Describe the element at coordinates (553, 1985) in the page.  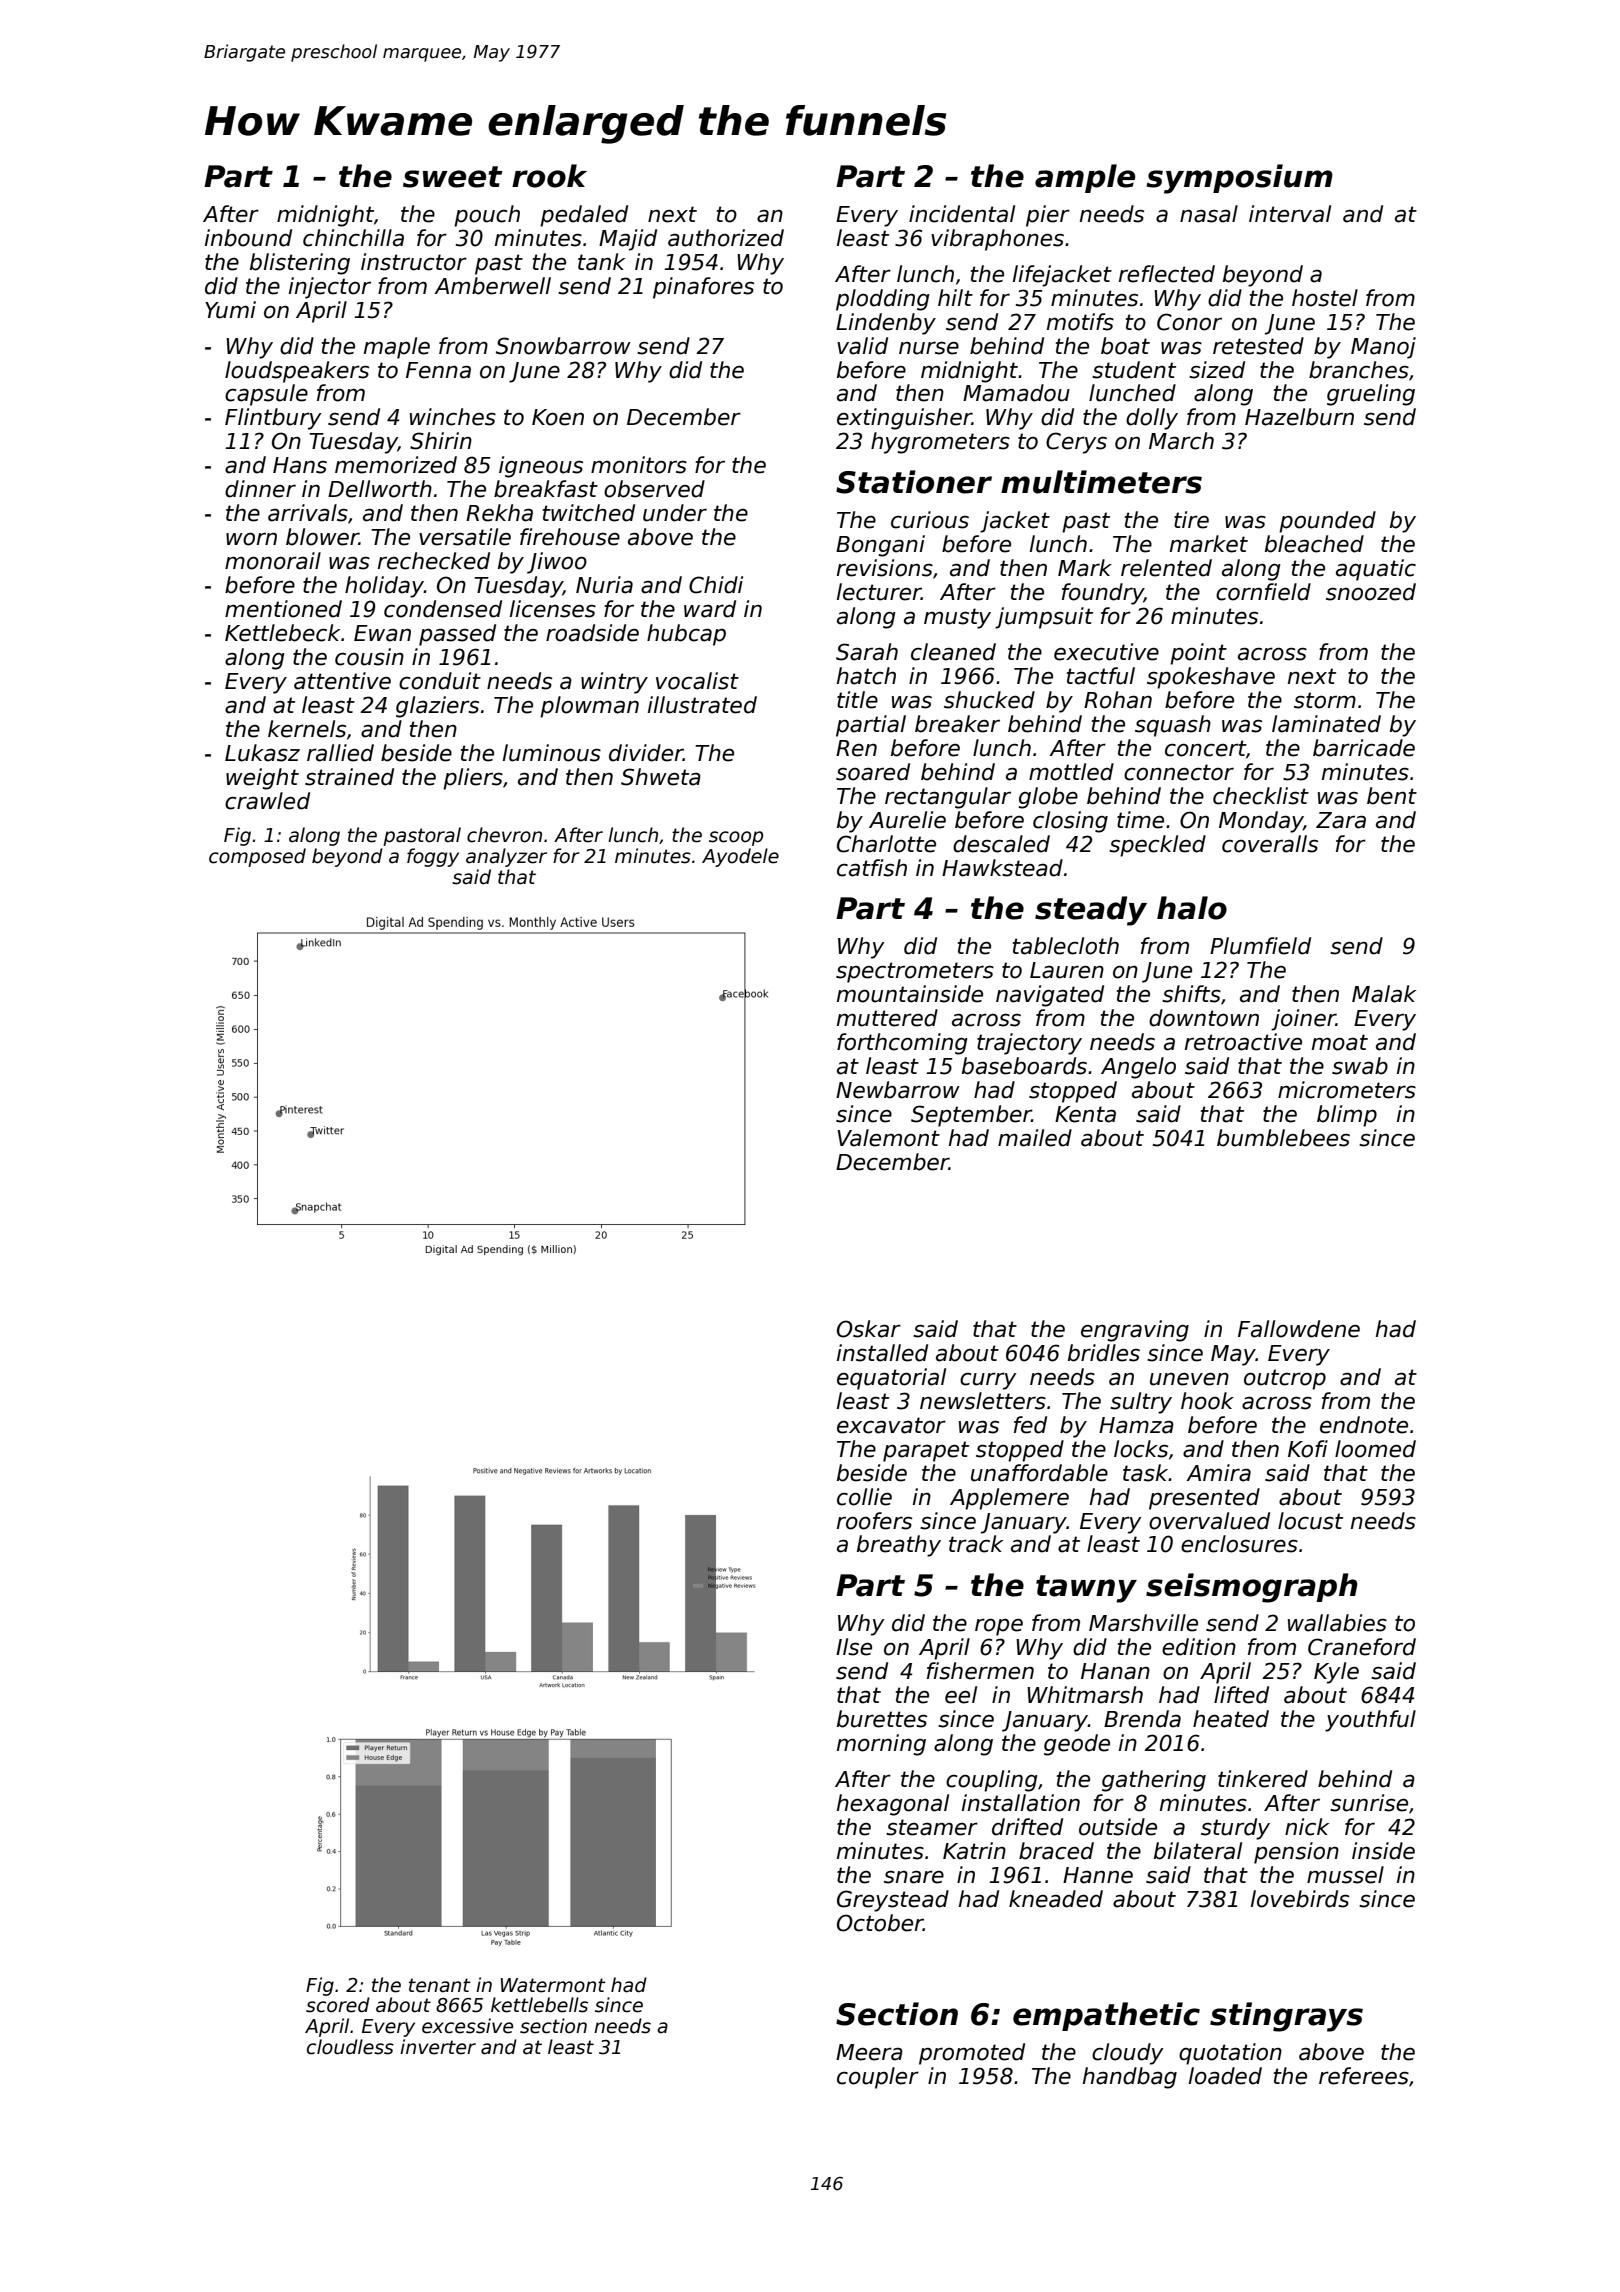
I see `Watermont` at that location.
